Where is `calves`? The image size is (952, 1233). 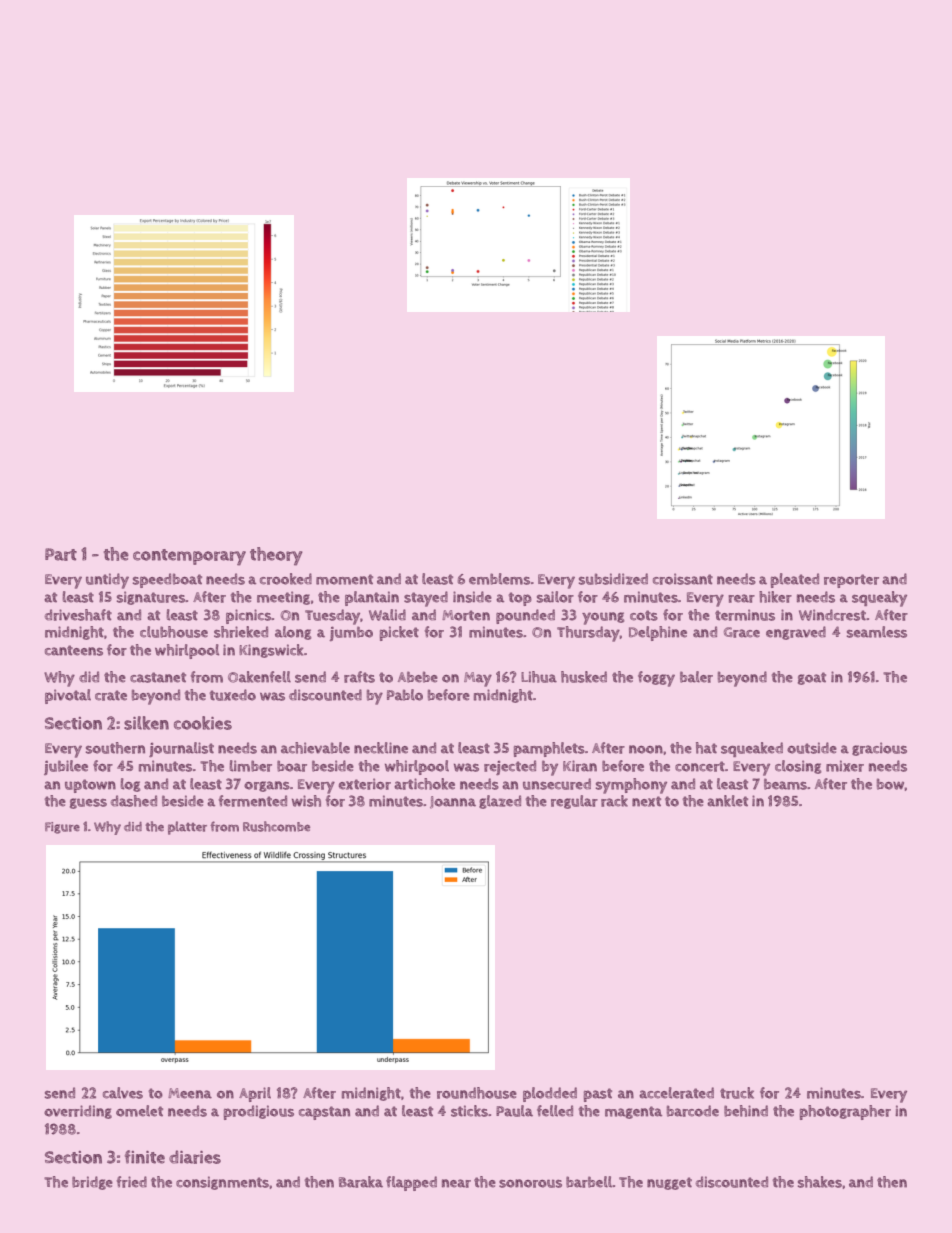
calves is located at coordinates (123, 1093).
